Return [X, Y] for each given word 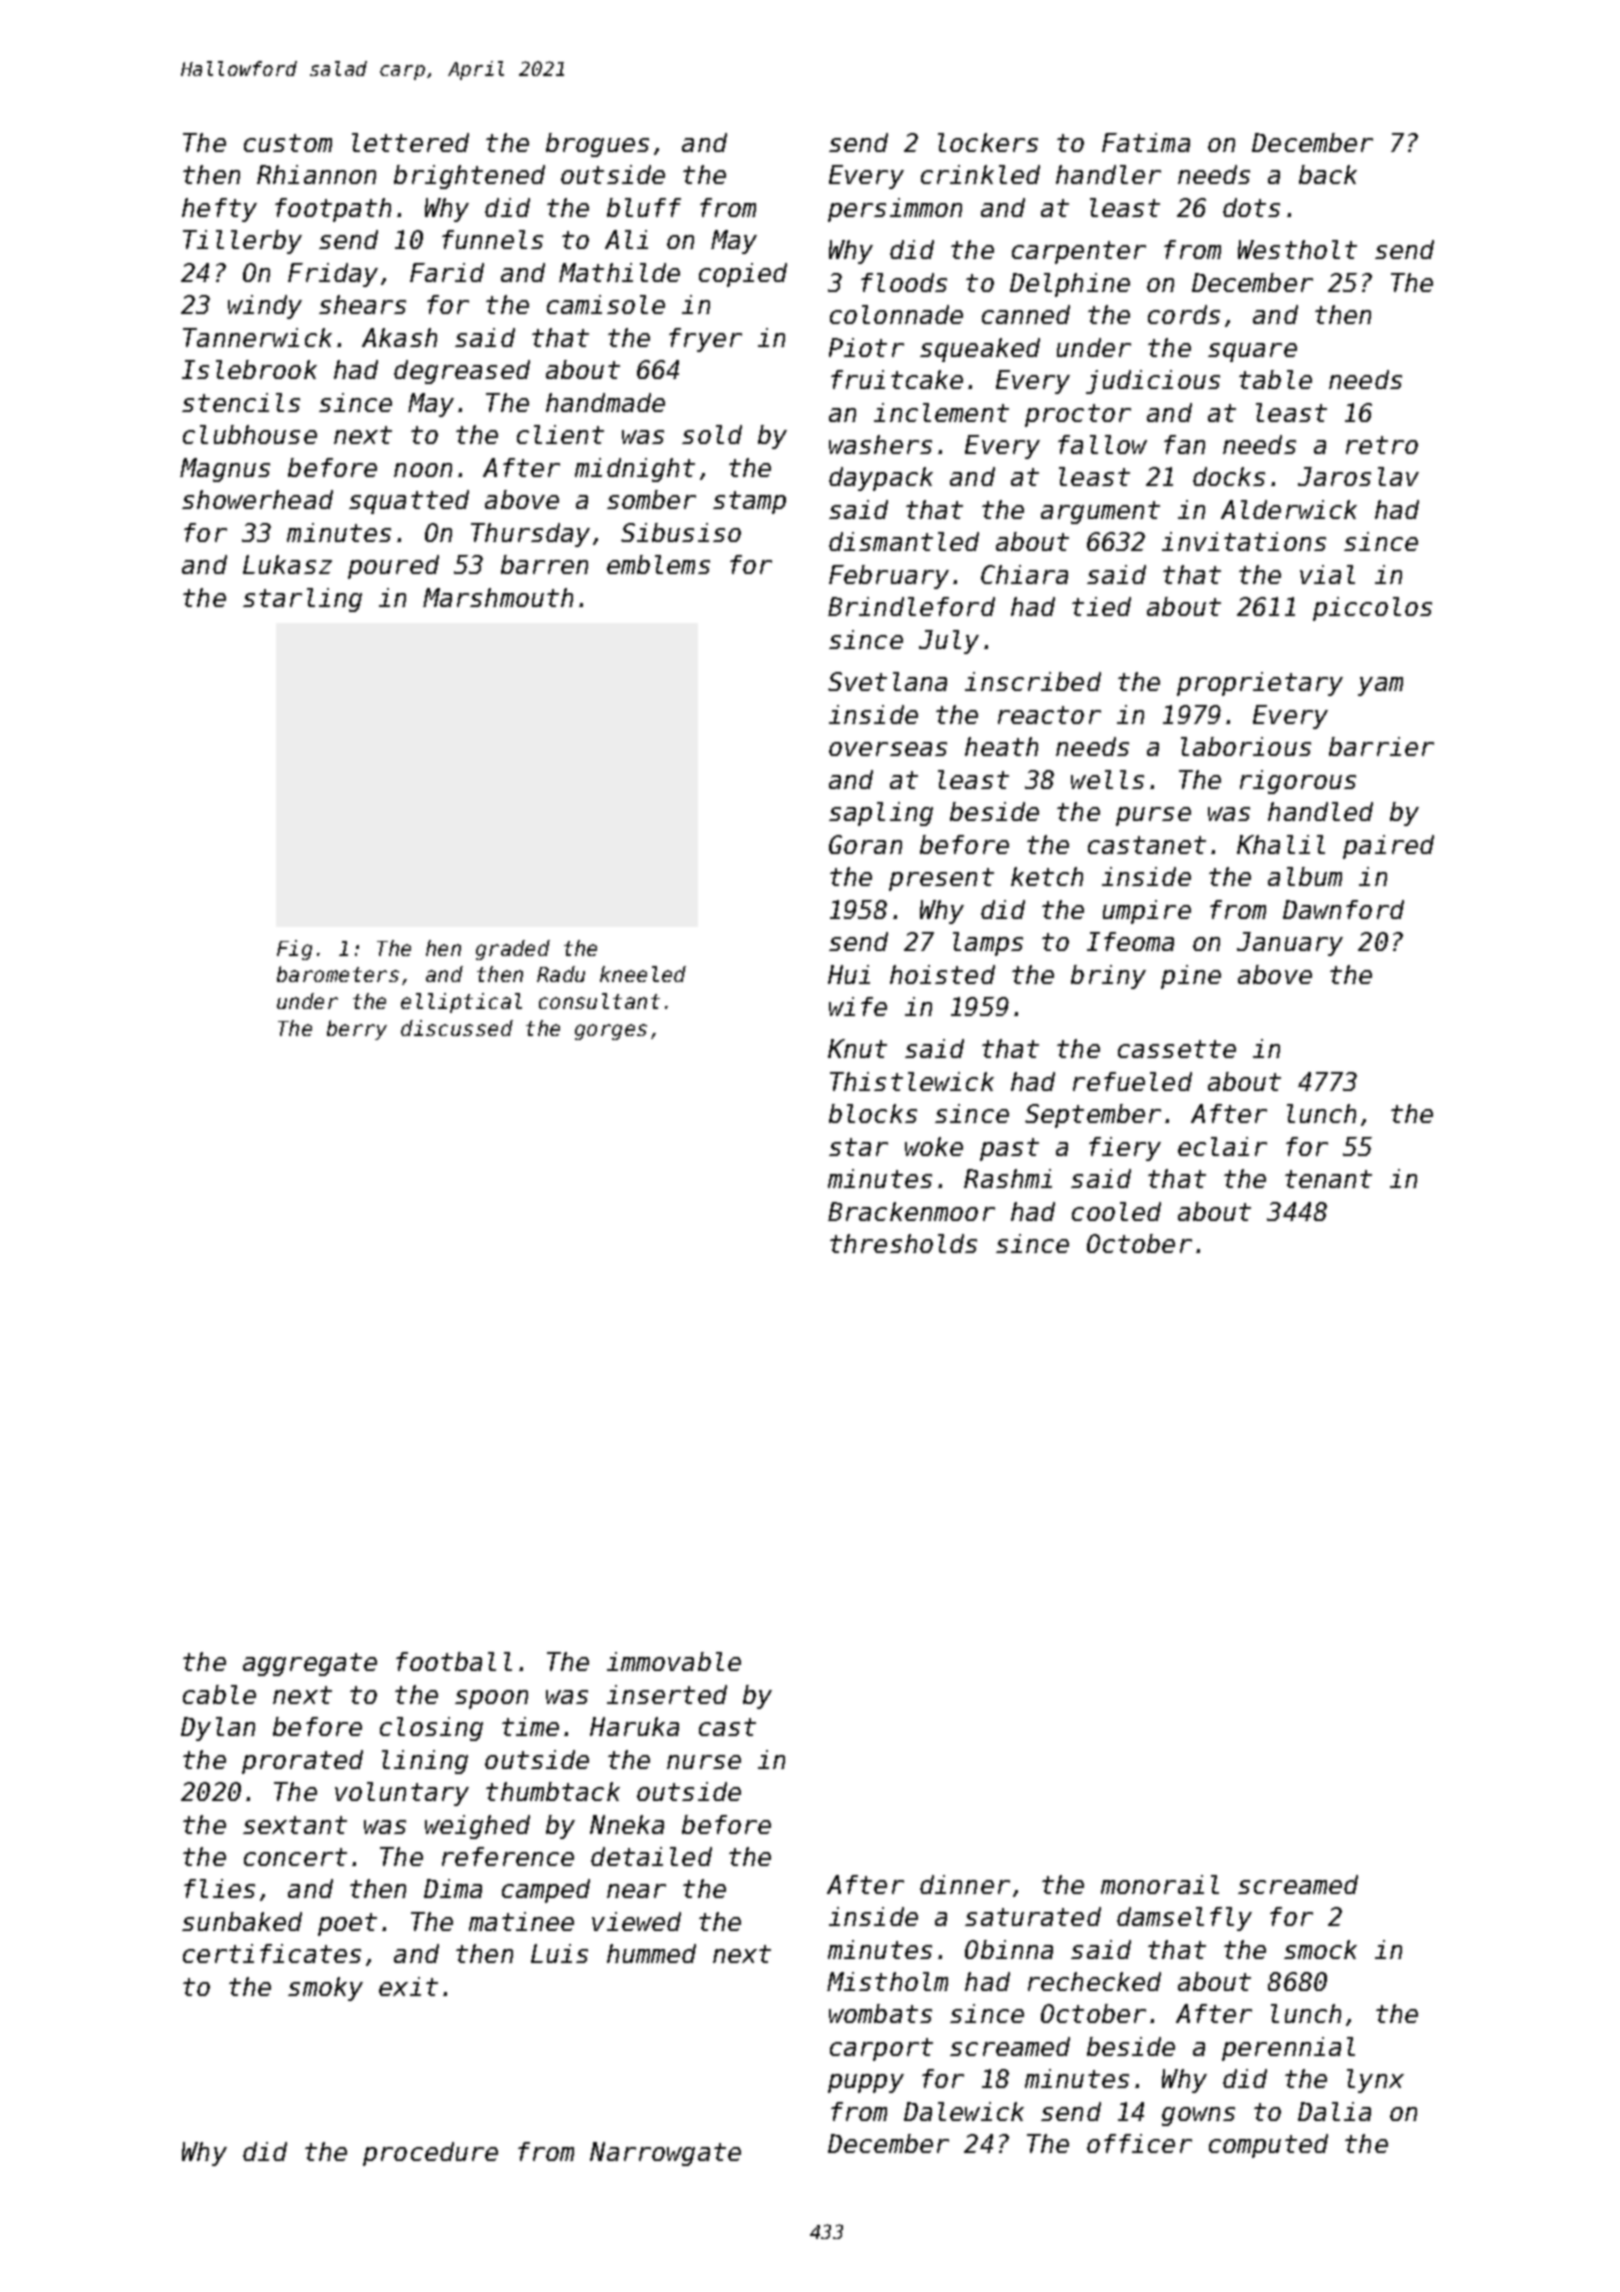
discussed [457, 1028]
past [1009, 1149]
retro [1382, 445]
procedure [430, 2154]
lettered [410, 142]
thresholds [903, 1243]
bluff [644, 207]
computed [1268, 2146]
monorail [1160, 1884]
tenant [1328, 1179]
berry [357, 1030]
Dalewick [964, 2111]
